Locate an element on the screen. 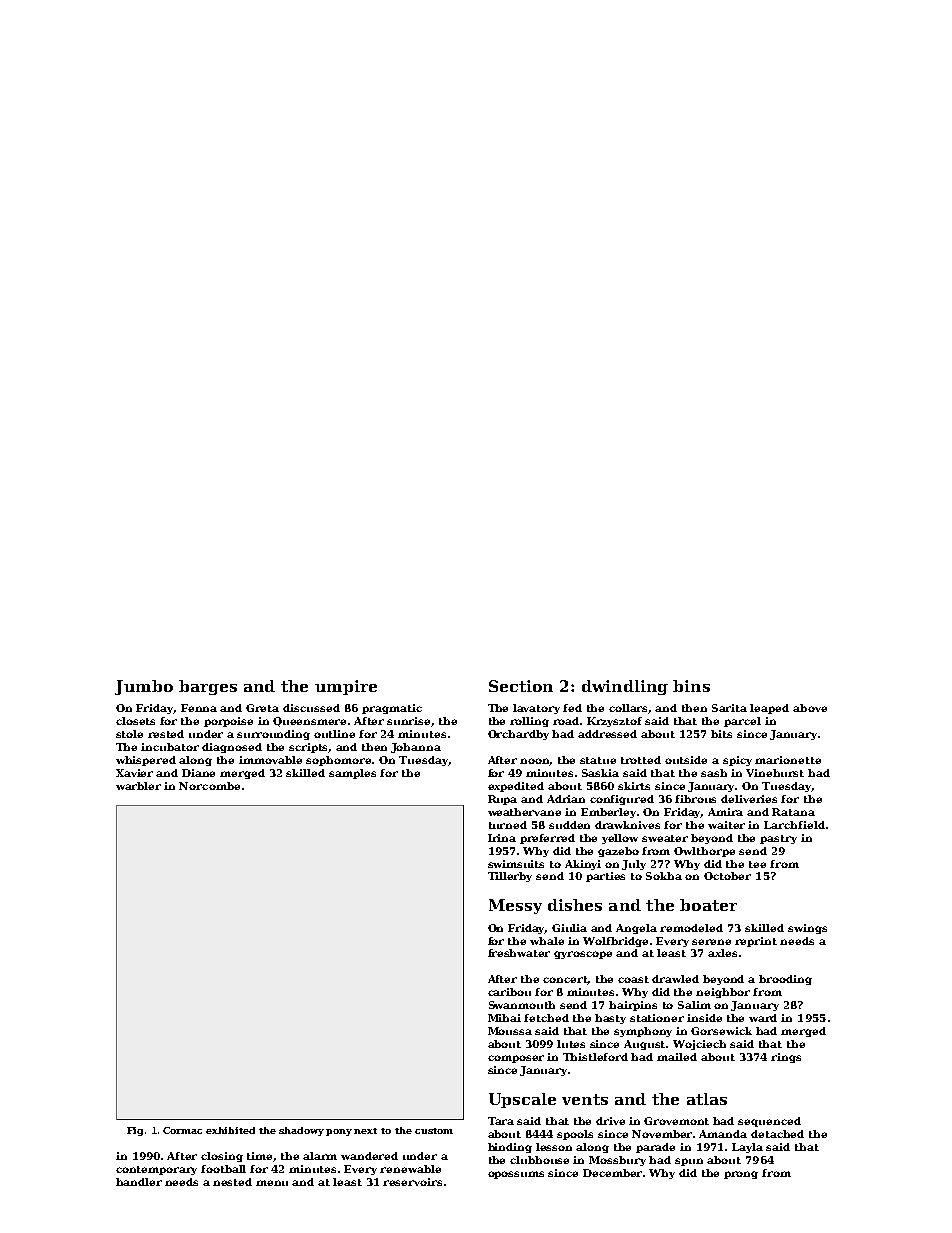 The height and width of the screenshot is (1233, 952). nested is located at coordinates (232, 1182).
